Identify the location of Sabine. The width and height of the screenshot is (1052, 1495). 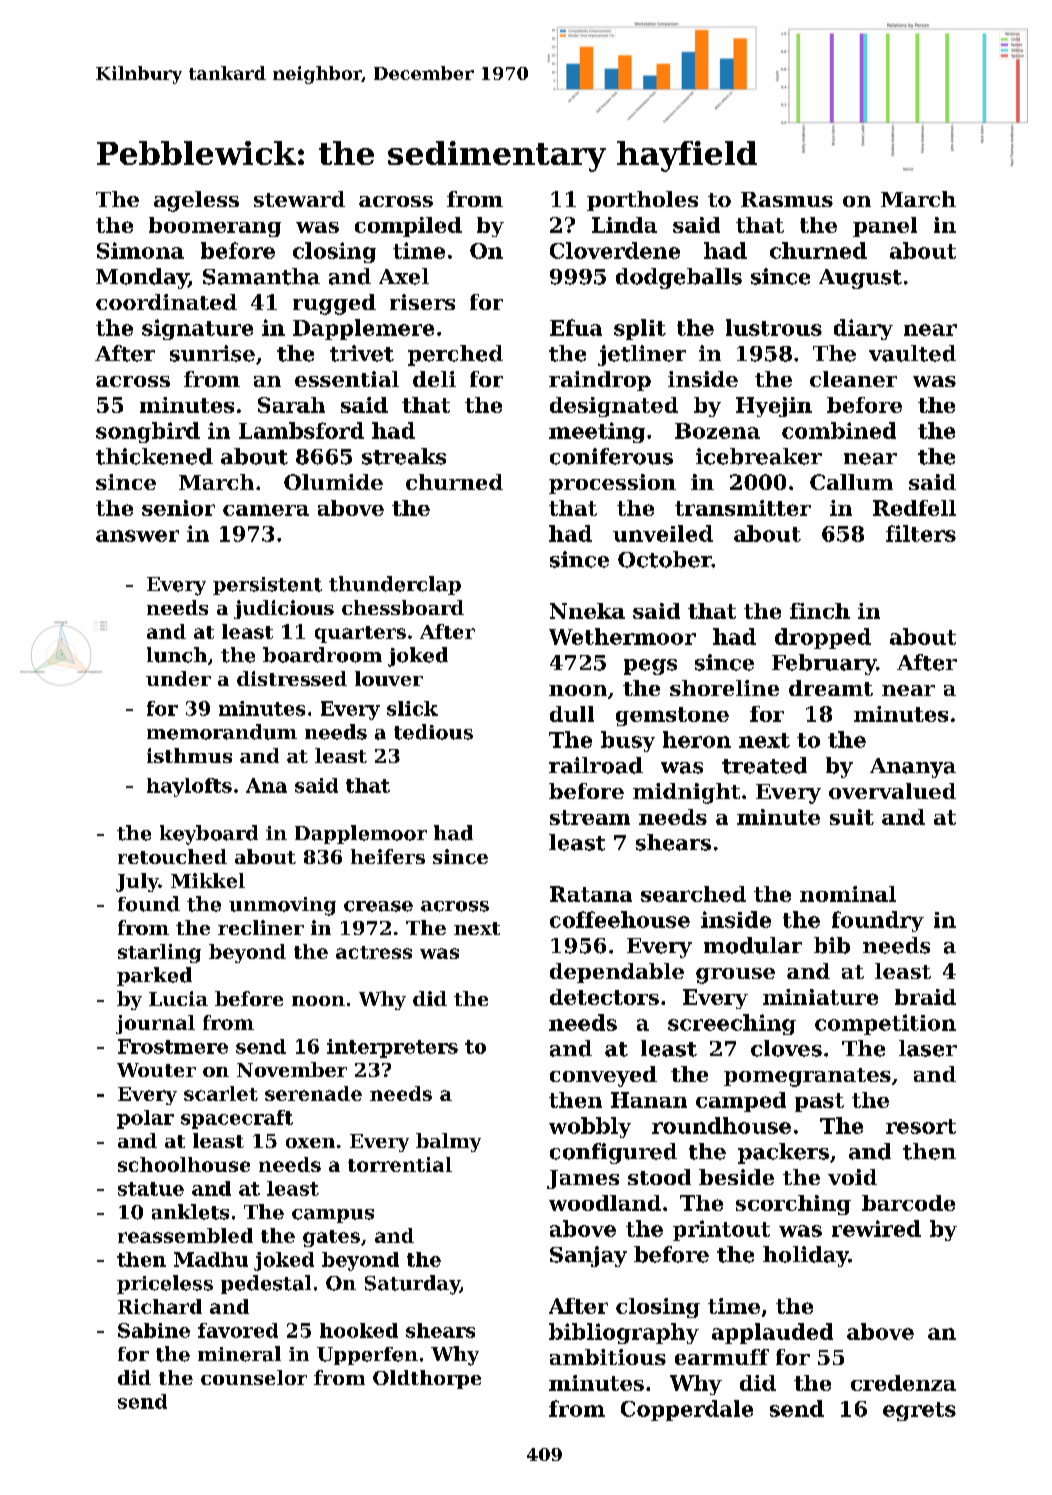
(154, 1330).
